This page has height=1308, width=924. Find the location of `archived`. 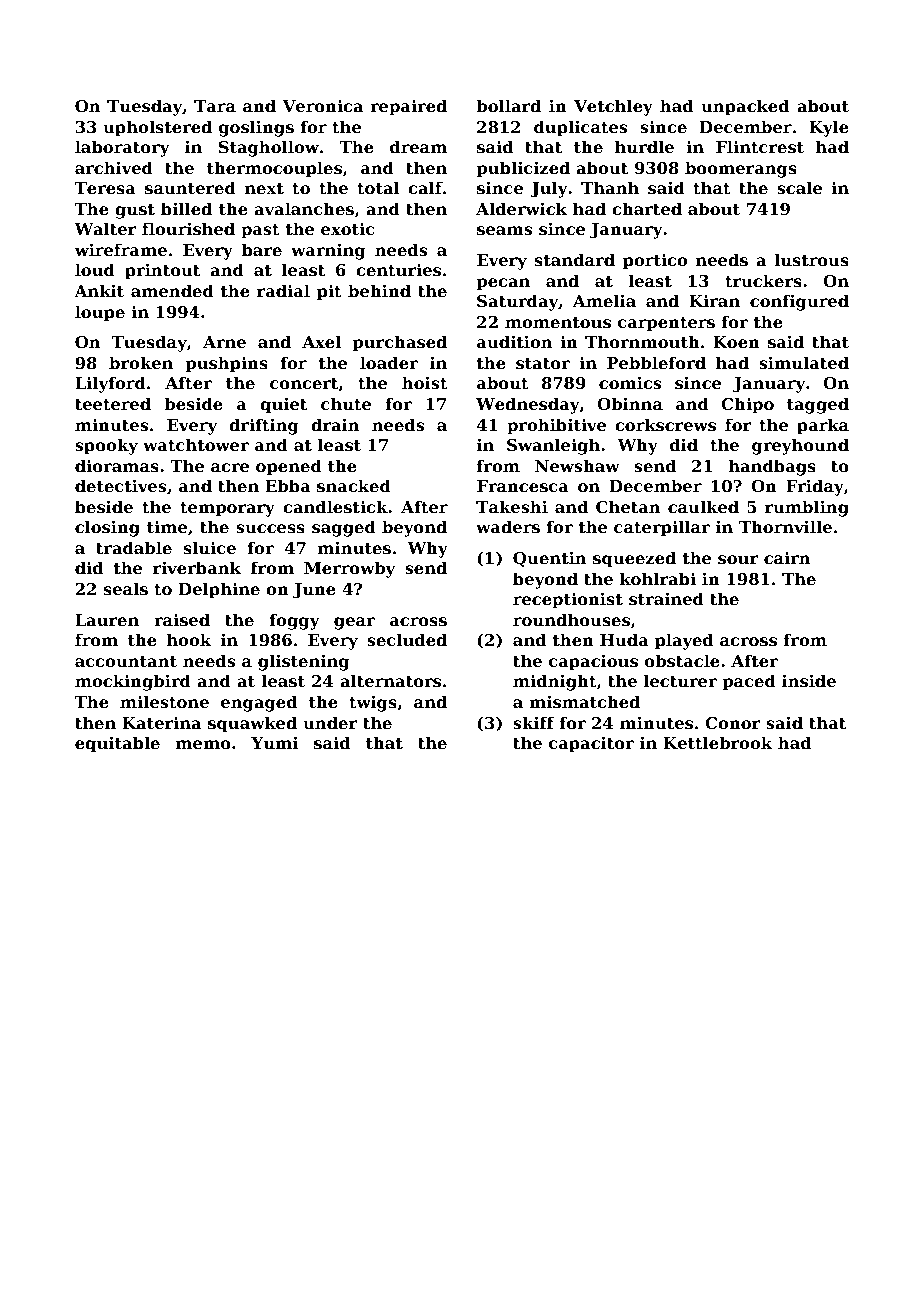

archived is located at coordinates (114, 167).
